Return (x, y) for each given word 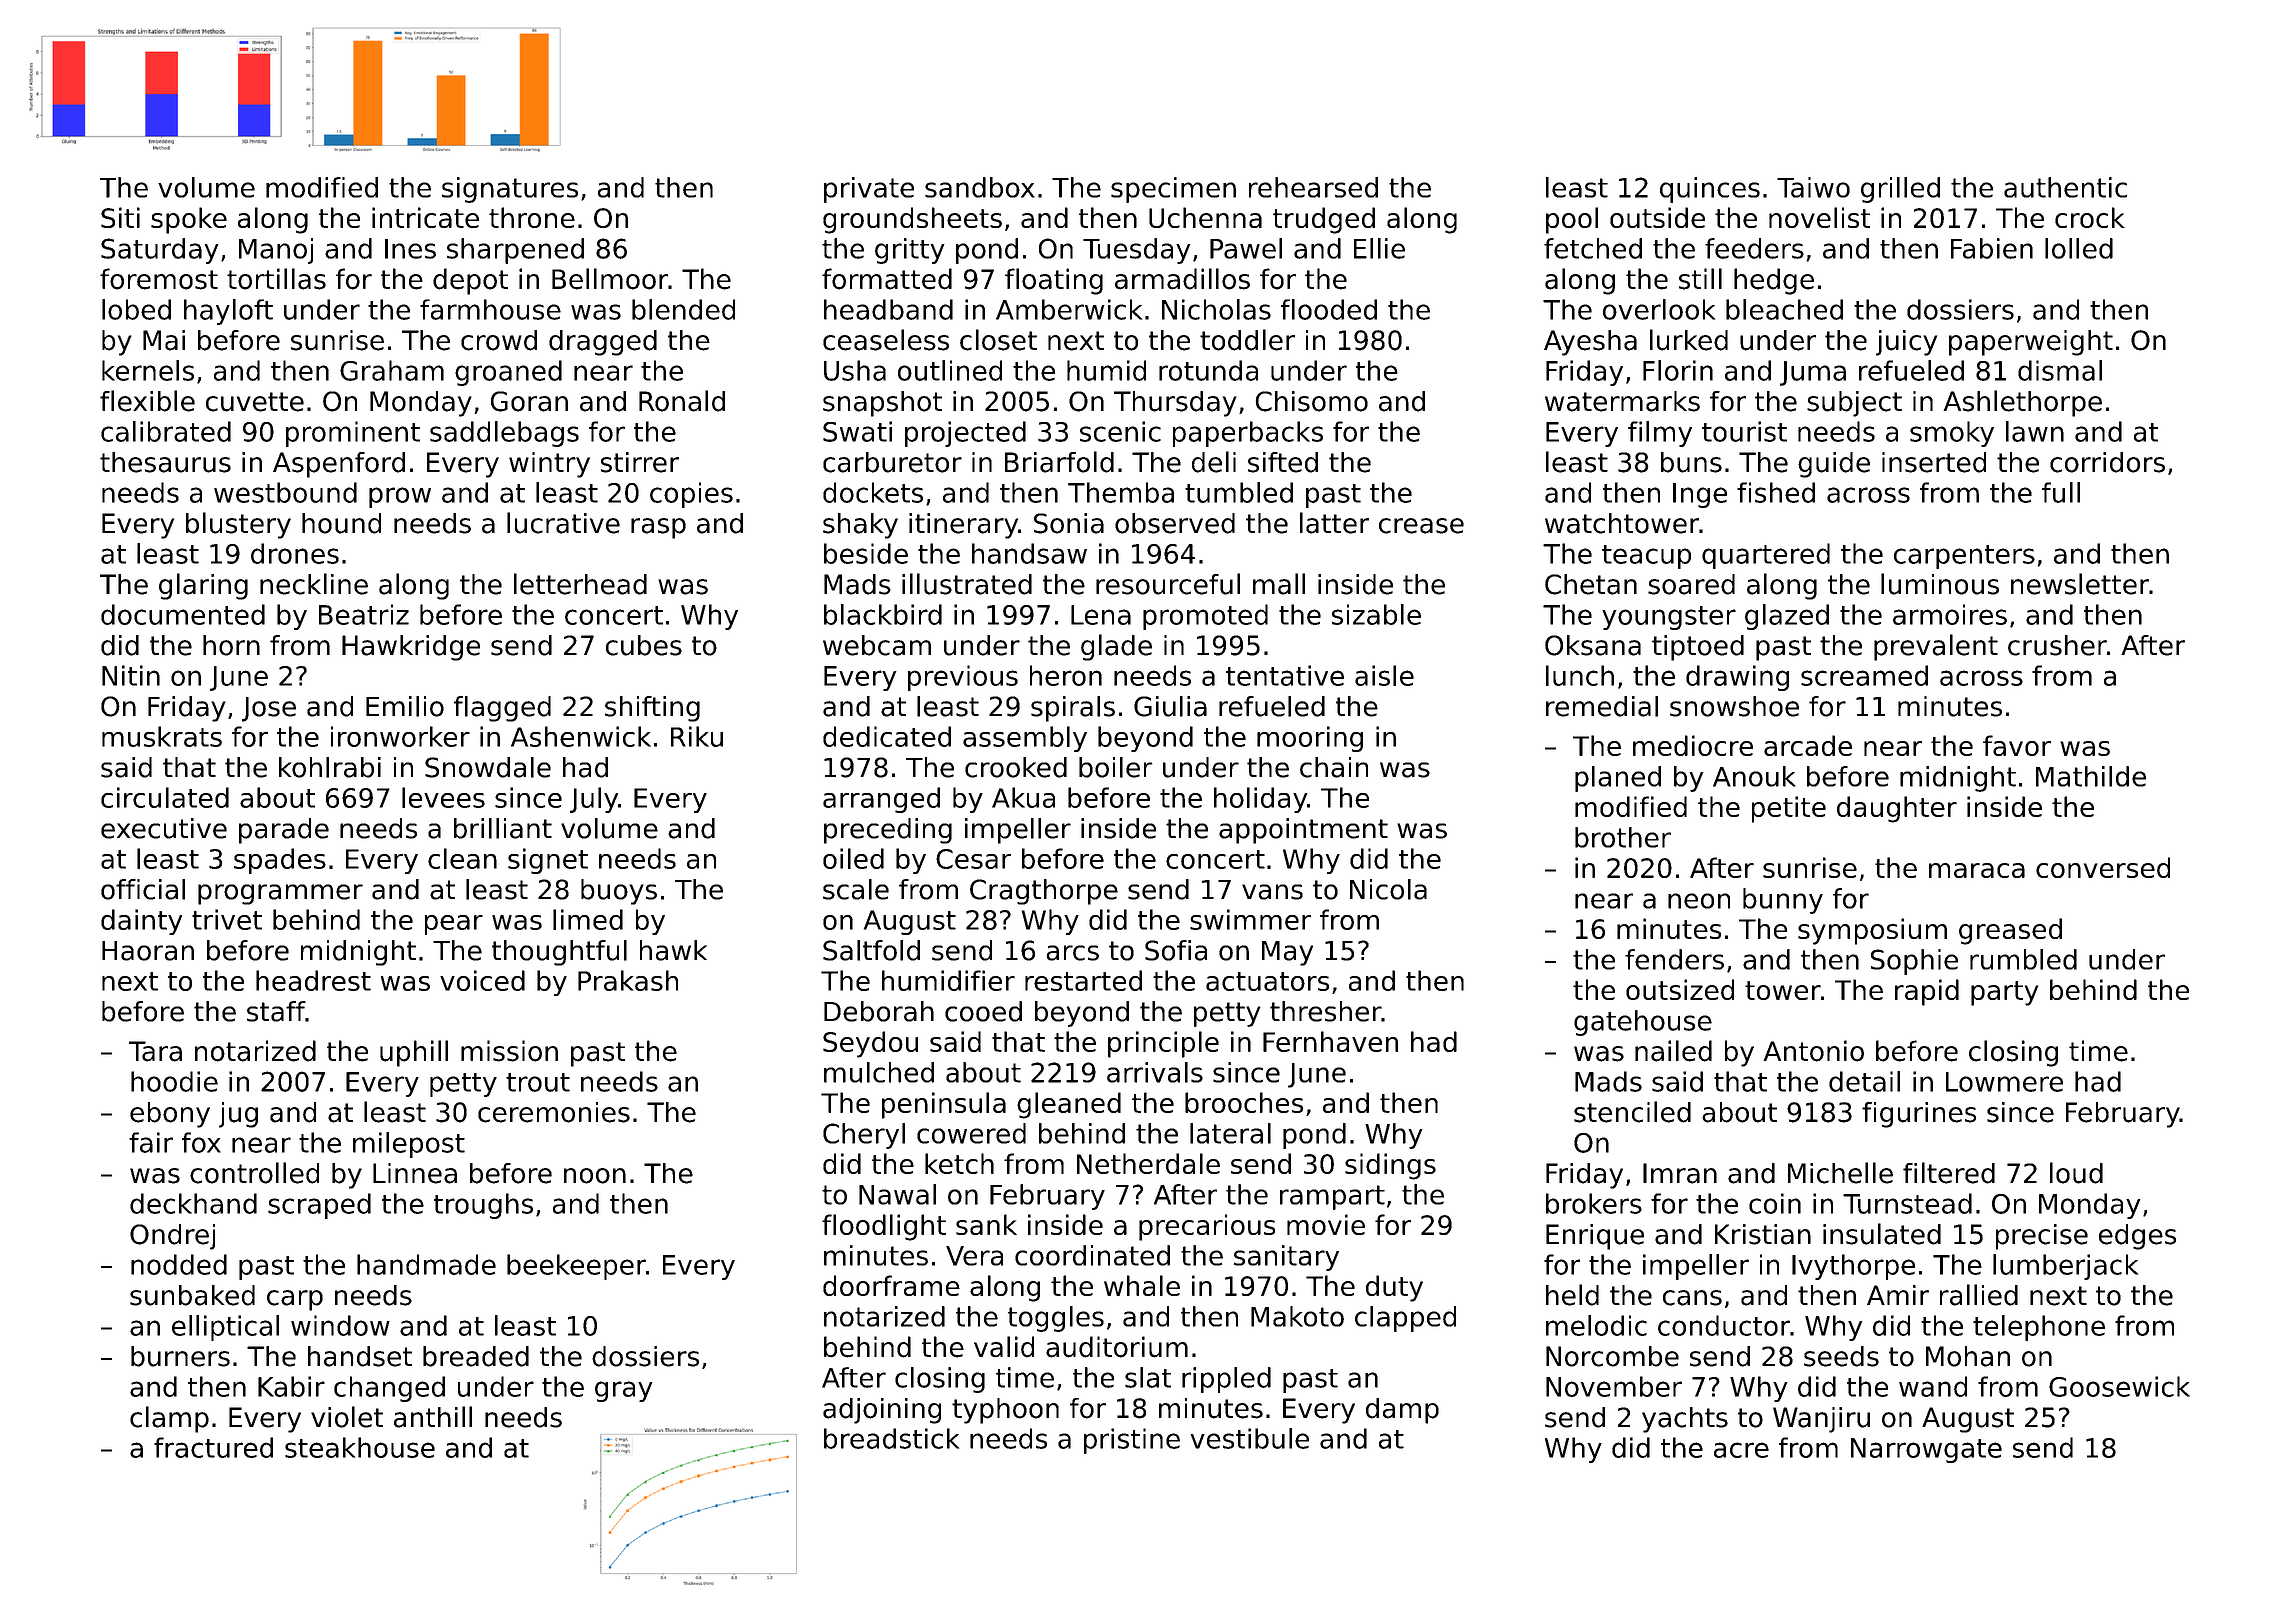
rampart (1332, 1197)
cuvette (255, 402)
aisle (1384, 675)
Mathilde (2091, 776)
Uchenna (1205, 217)
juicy (1906, 343)
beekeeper (576, 1267)
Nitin (131, 675)
